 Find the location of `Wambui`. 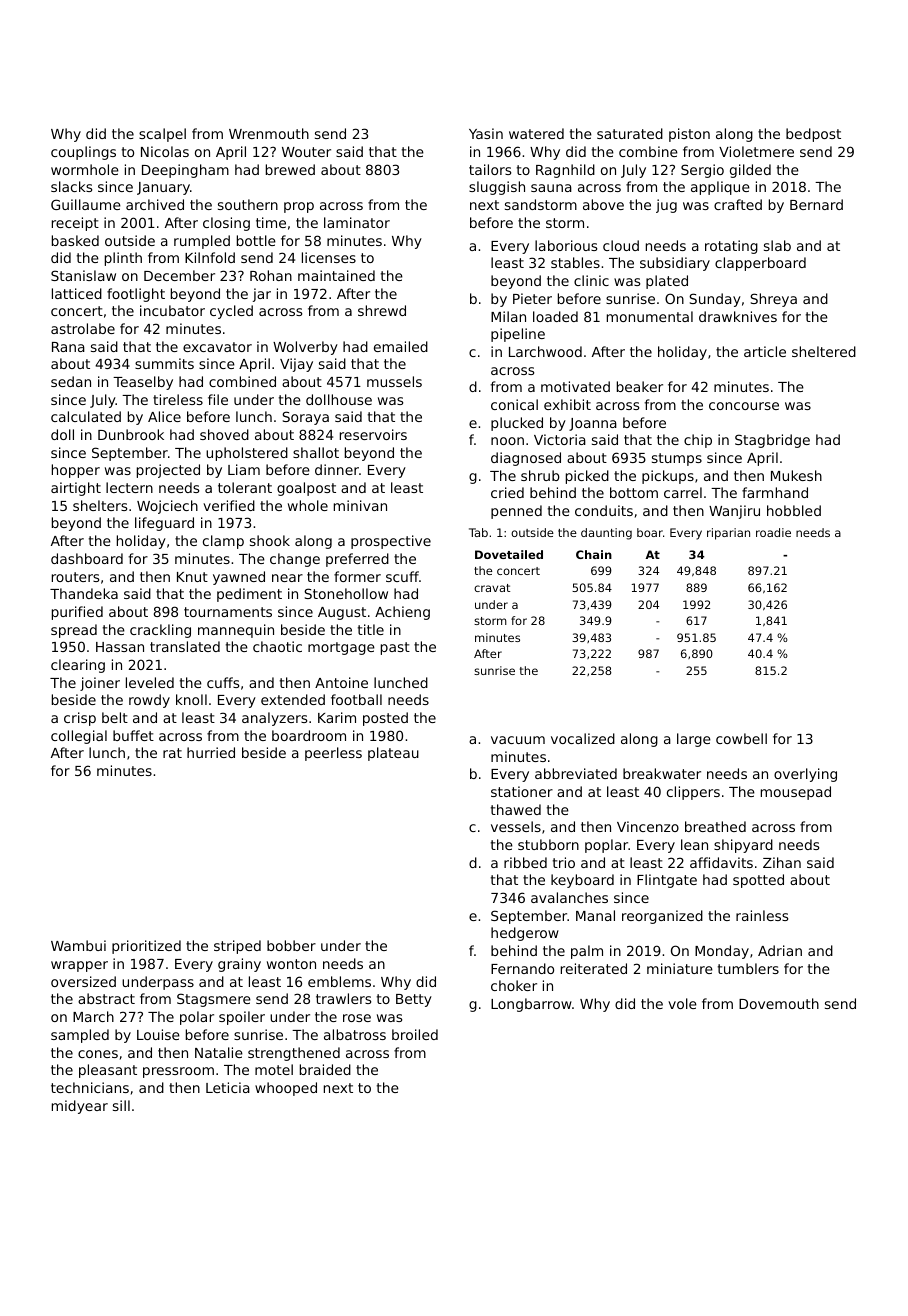

Wambui is located at coordinates (78, 945).
